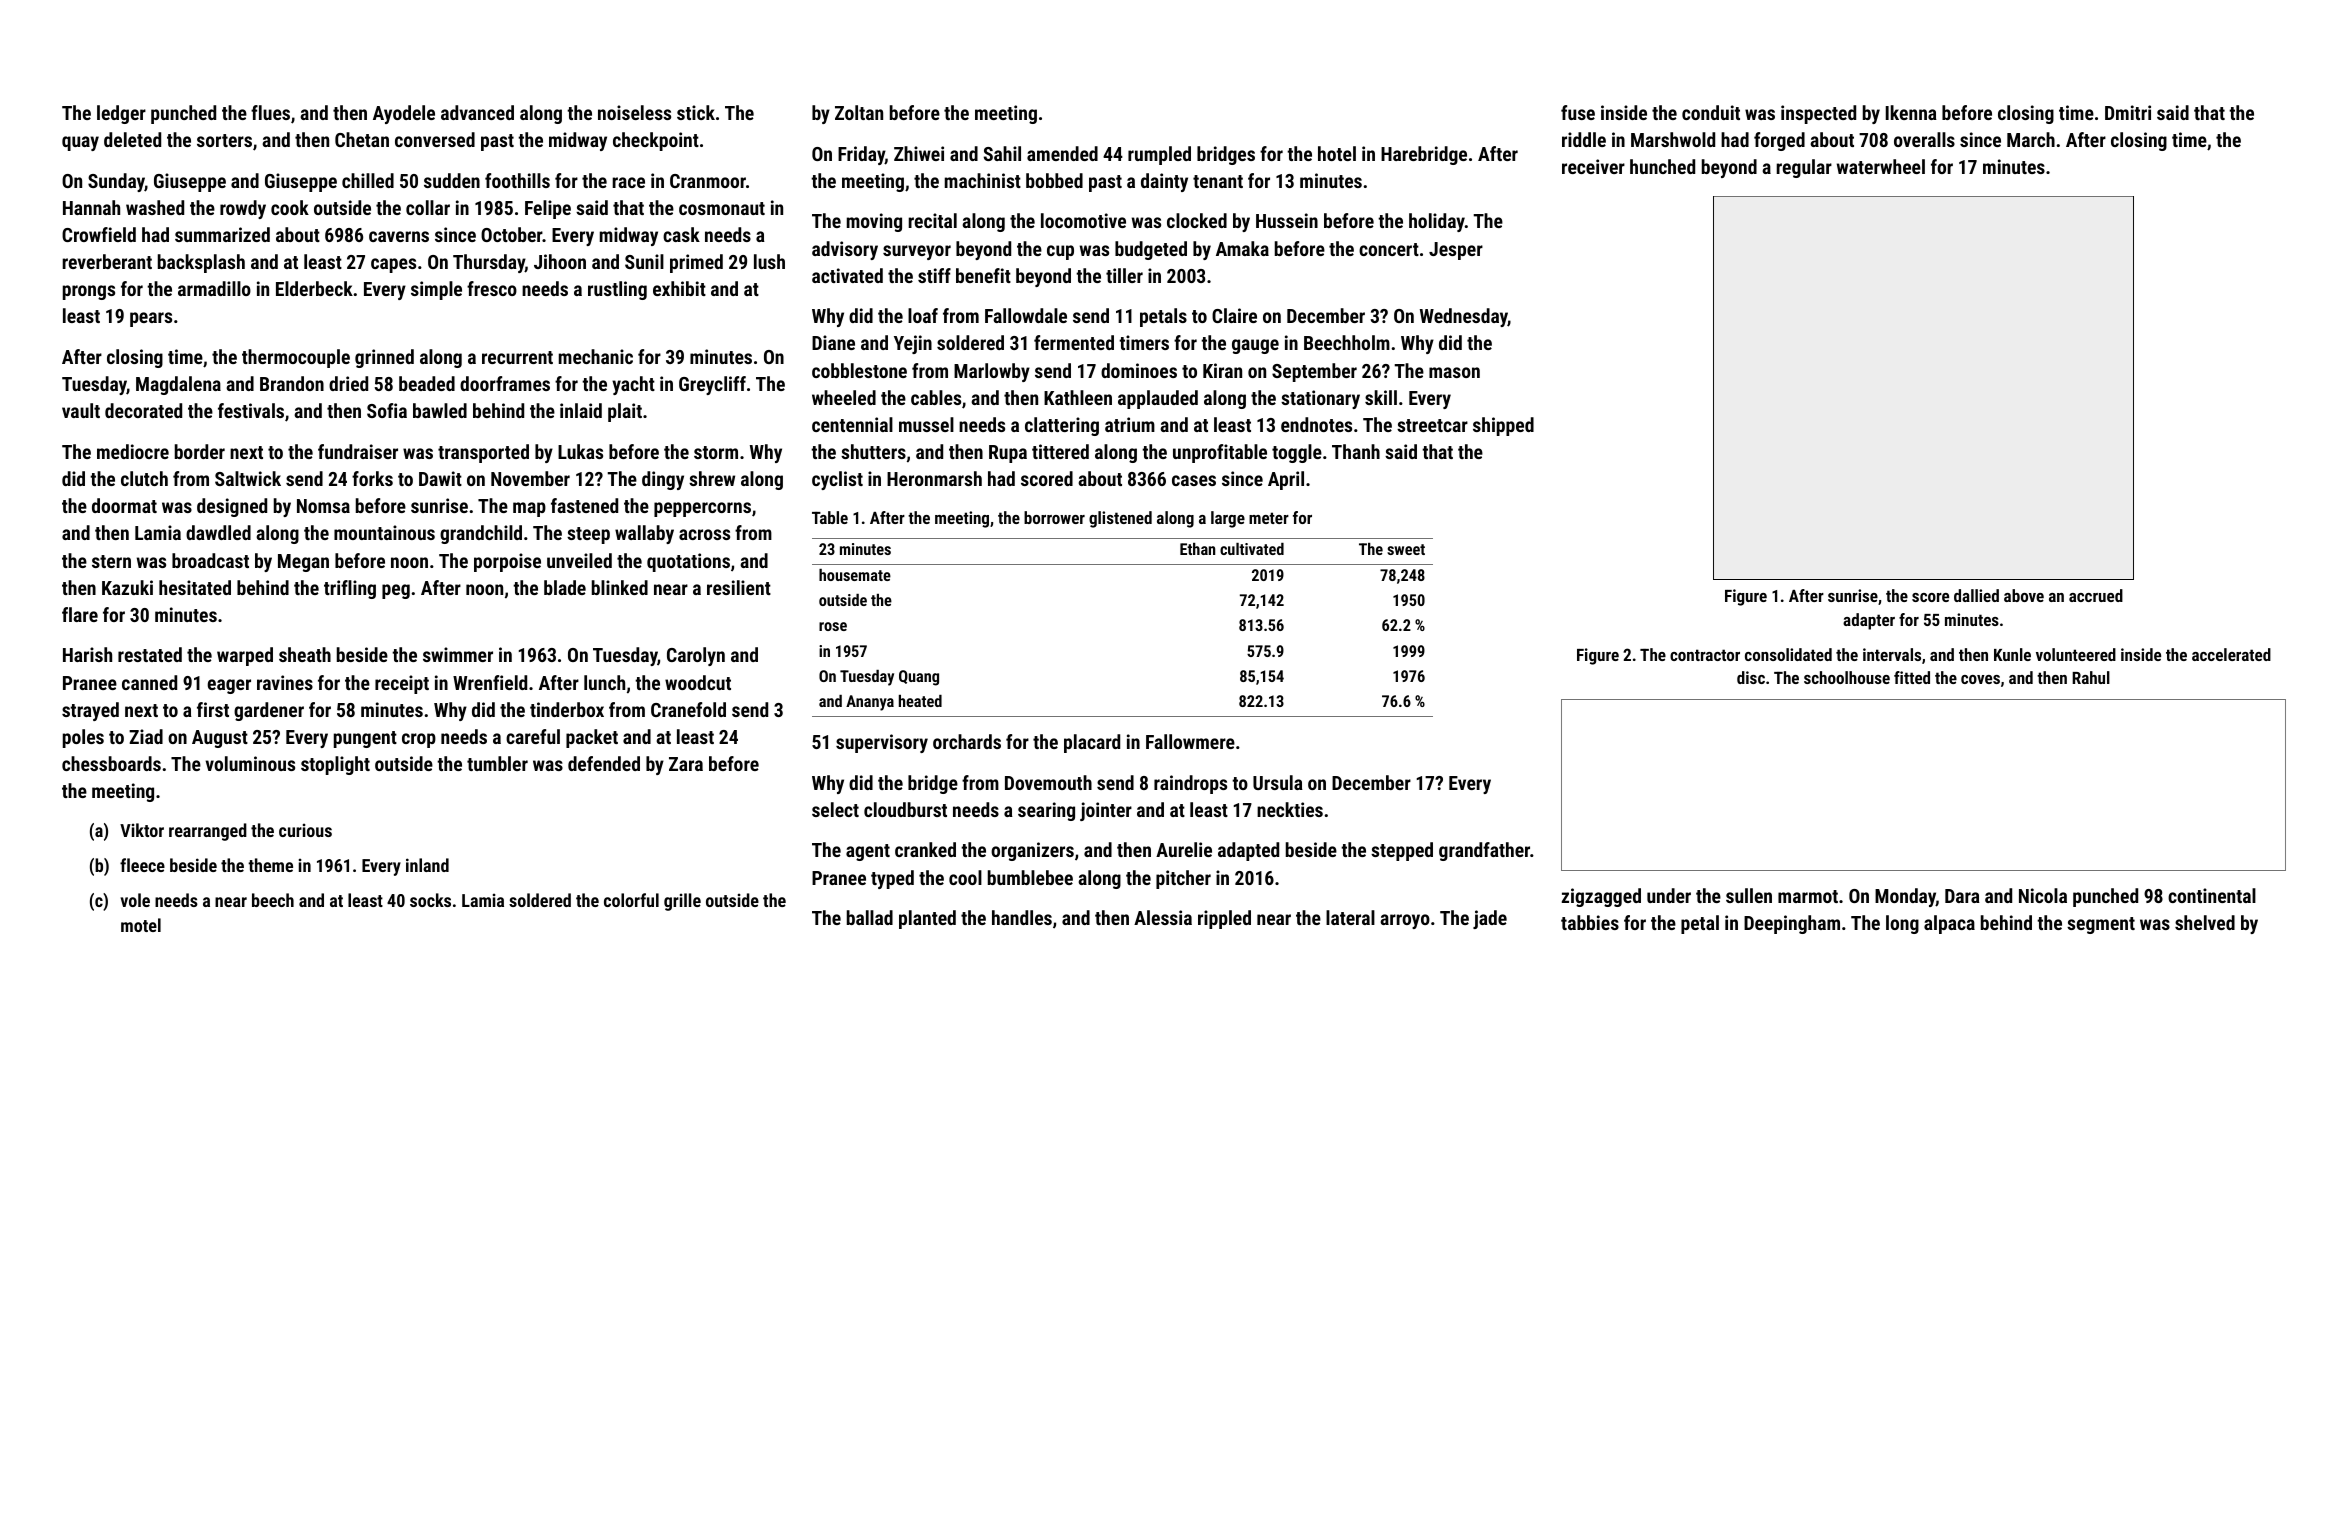 The height and width of the page is (1519, 2348). I want to click on accrued, so click(2096, 595).
